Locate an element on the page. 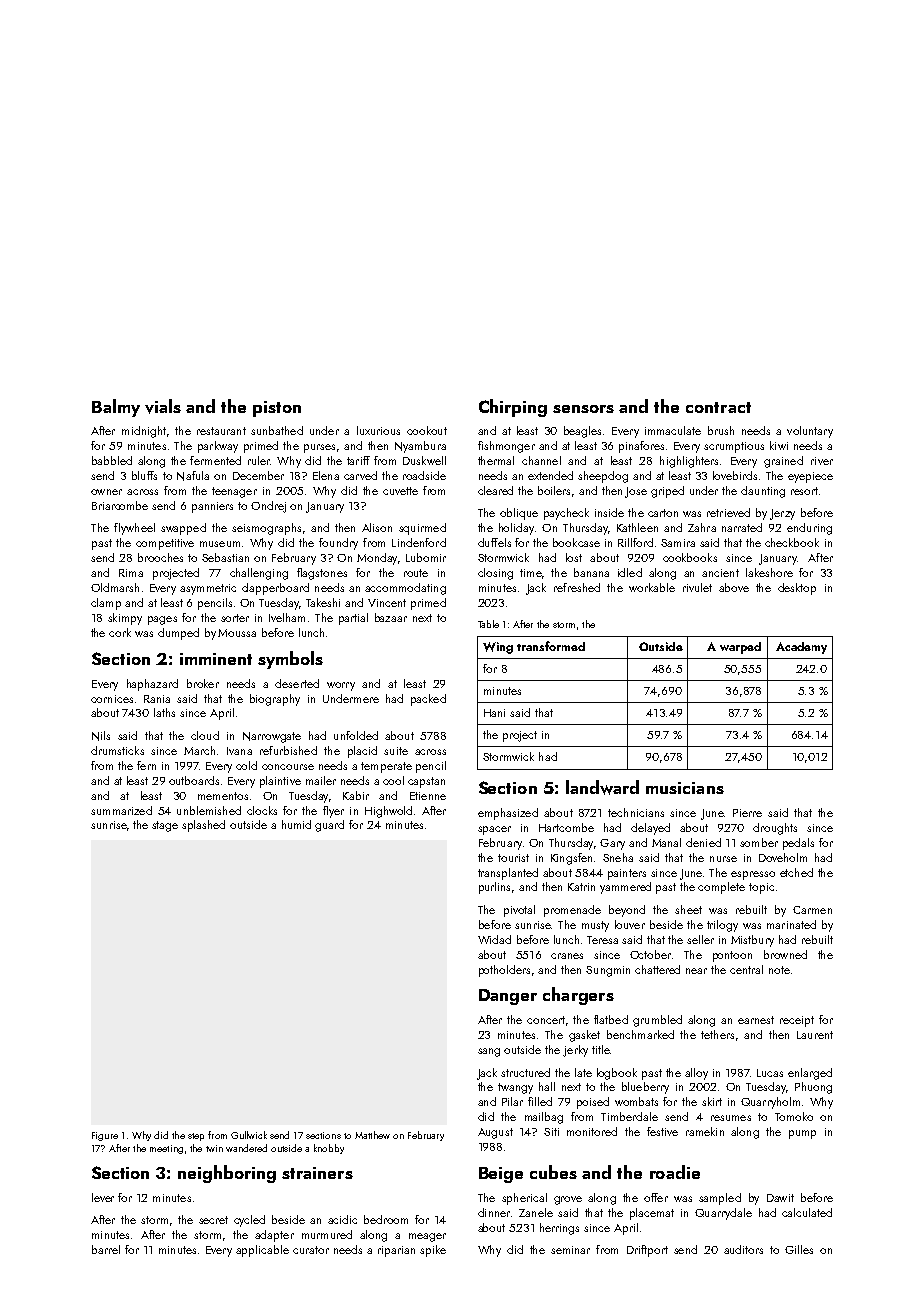  lever is located at coordinates (103, 1197).
